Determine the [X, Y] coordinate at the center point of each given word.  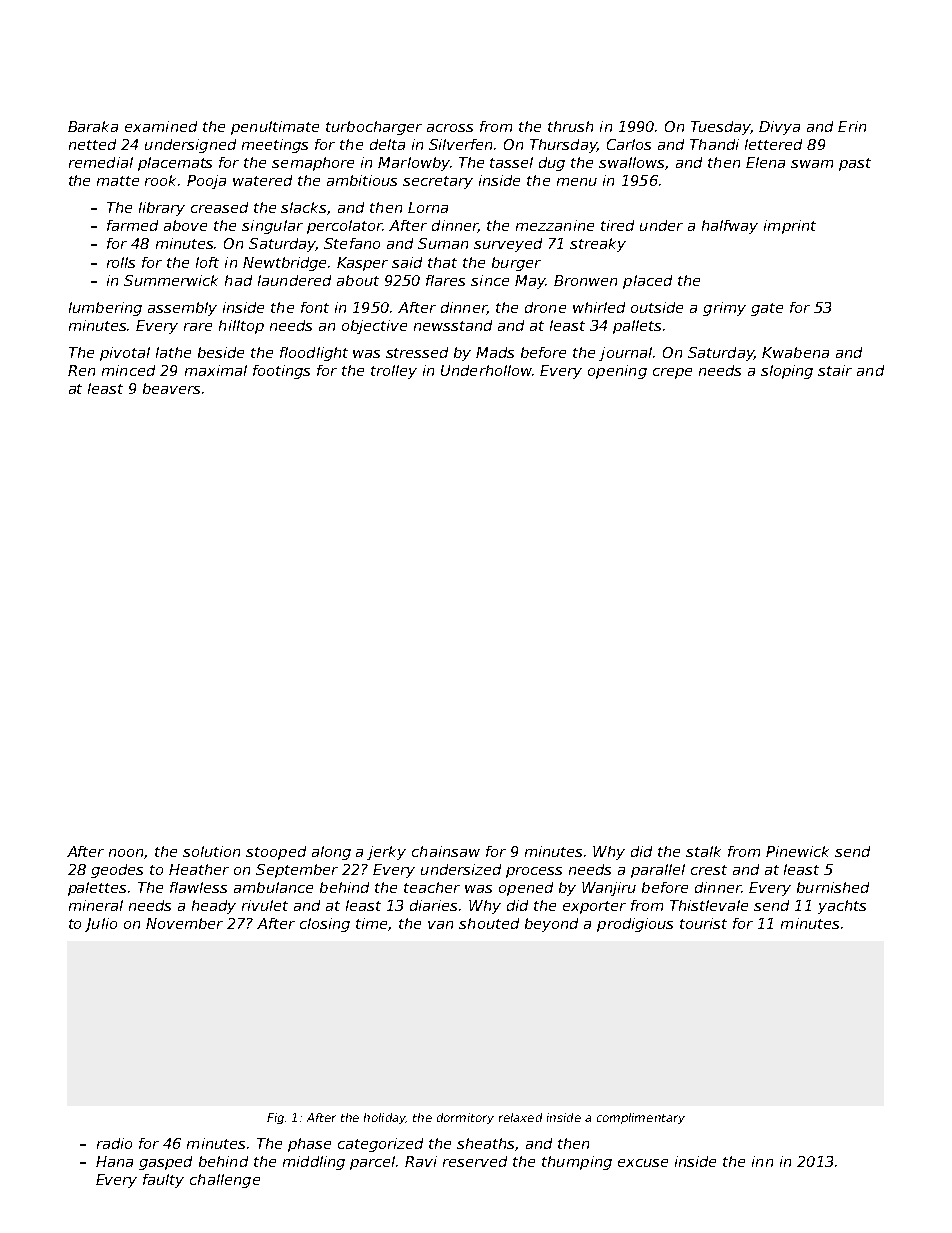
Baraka [93, 126]
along [331, 853]
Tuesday [721, 128]
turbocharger [374, 128]
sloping [787, 372]
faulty [163, 1181]
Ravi [421, 1161]
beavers [171, 388]
